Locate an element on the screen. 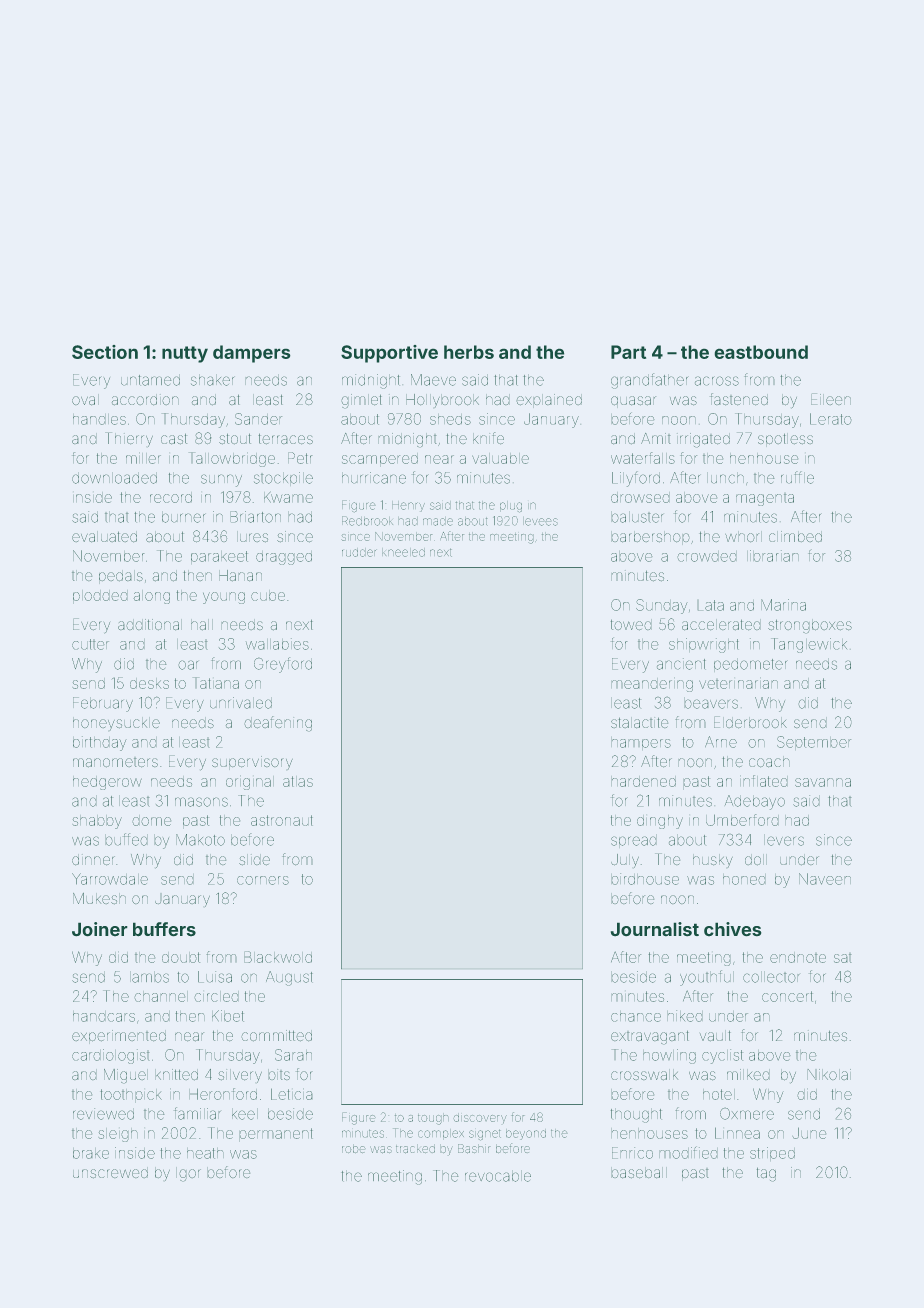 The height and width of the screenshot is (1308, 924). Section is located at coordinates (105, 352).
